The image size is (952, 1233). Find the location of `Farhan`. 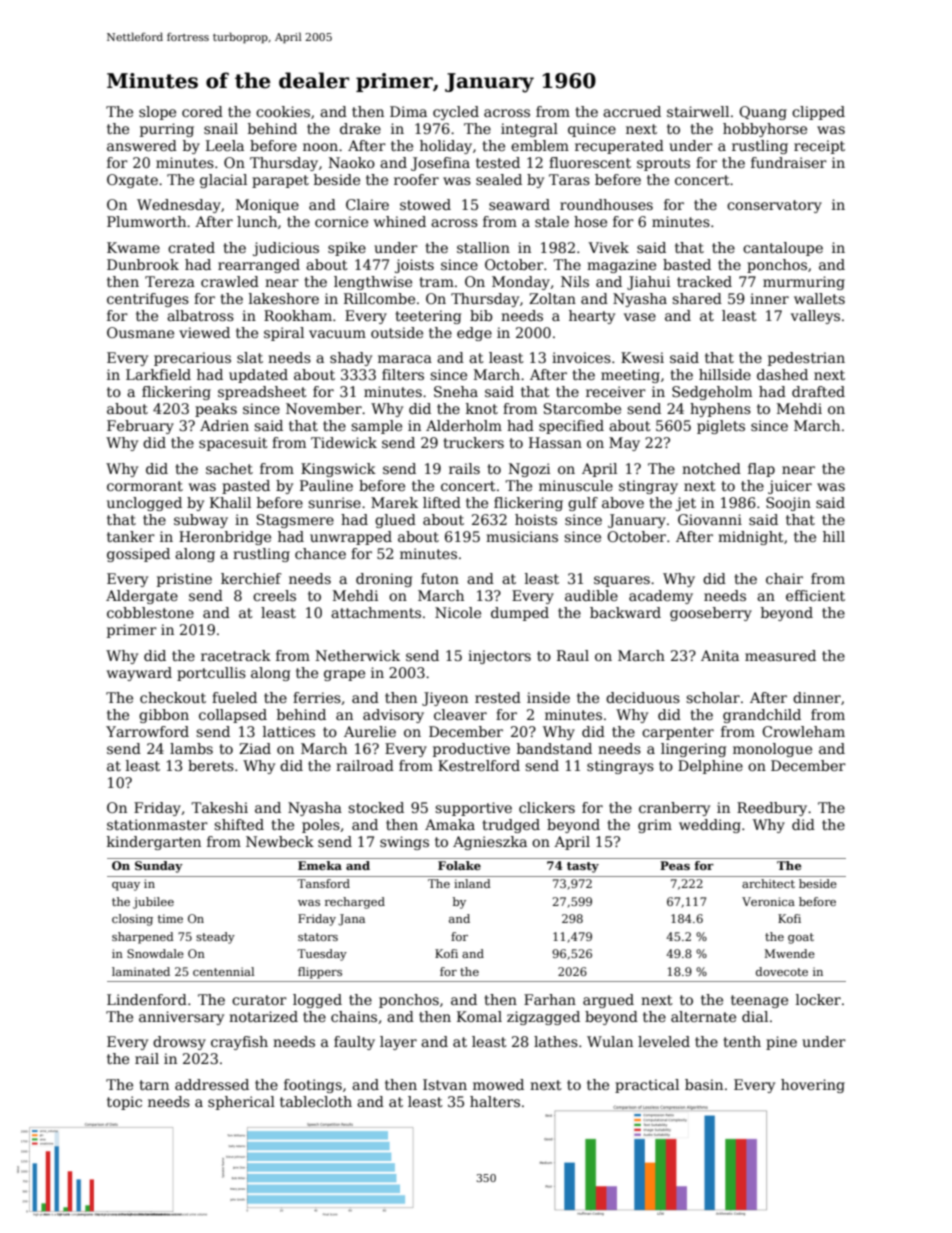

Farhan is located at coordinates (550, 999).
